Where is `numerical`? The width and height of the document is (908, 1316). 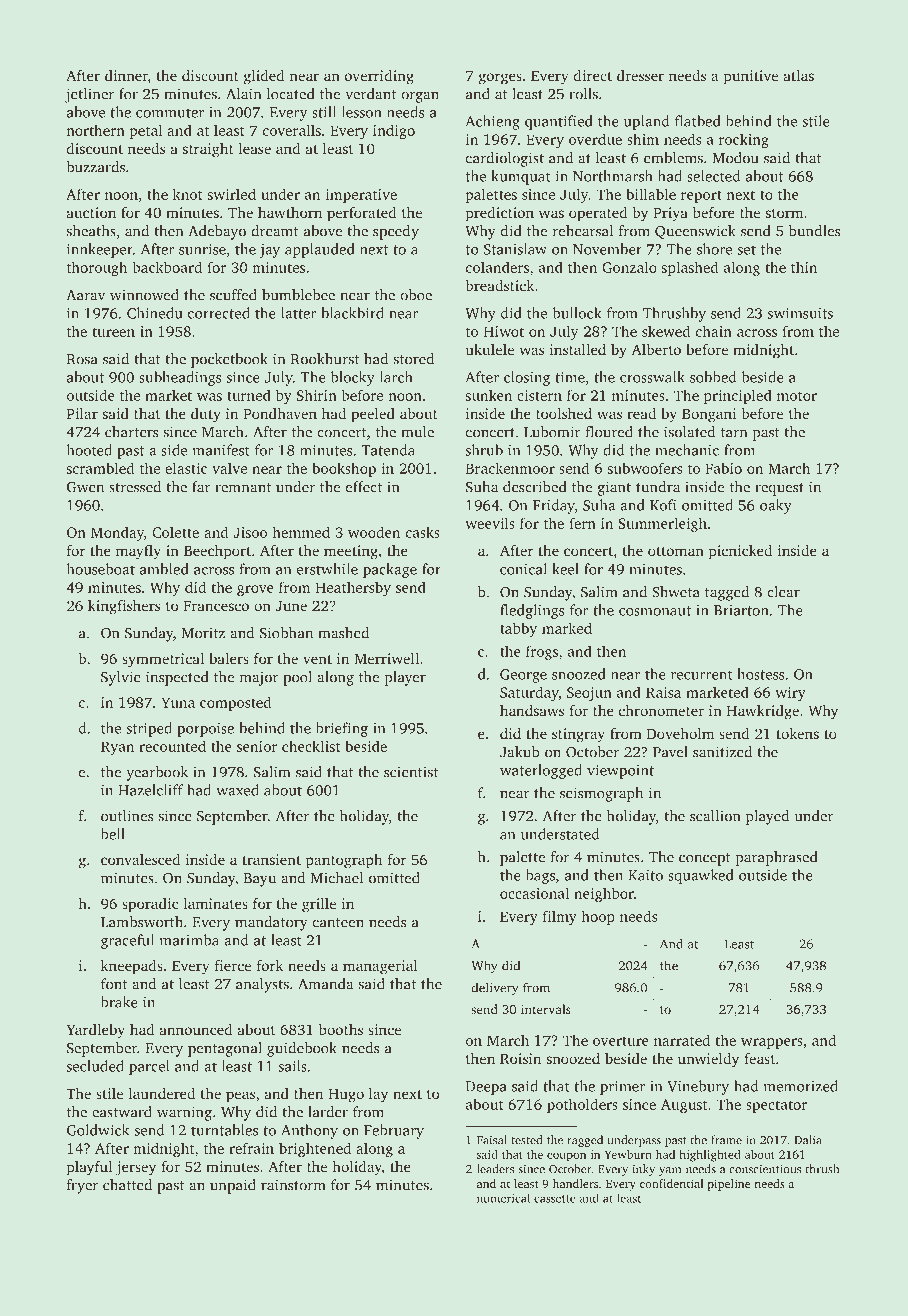 numerical is located at coordinates (503, 1198).
